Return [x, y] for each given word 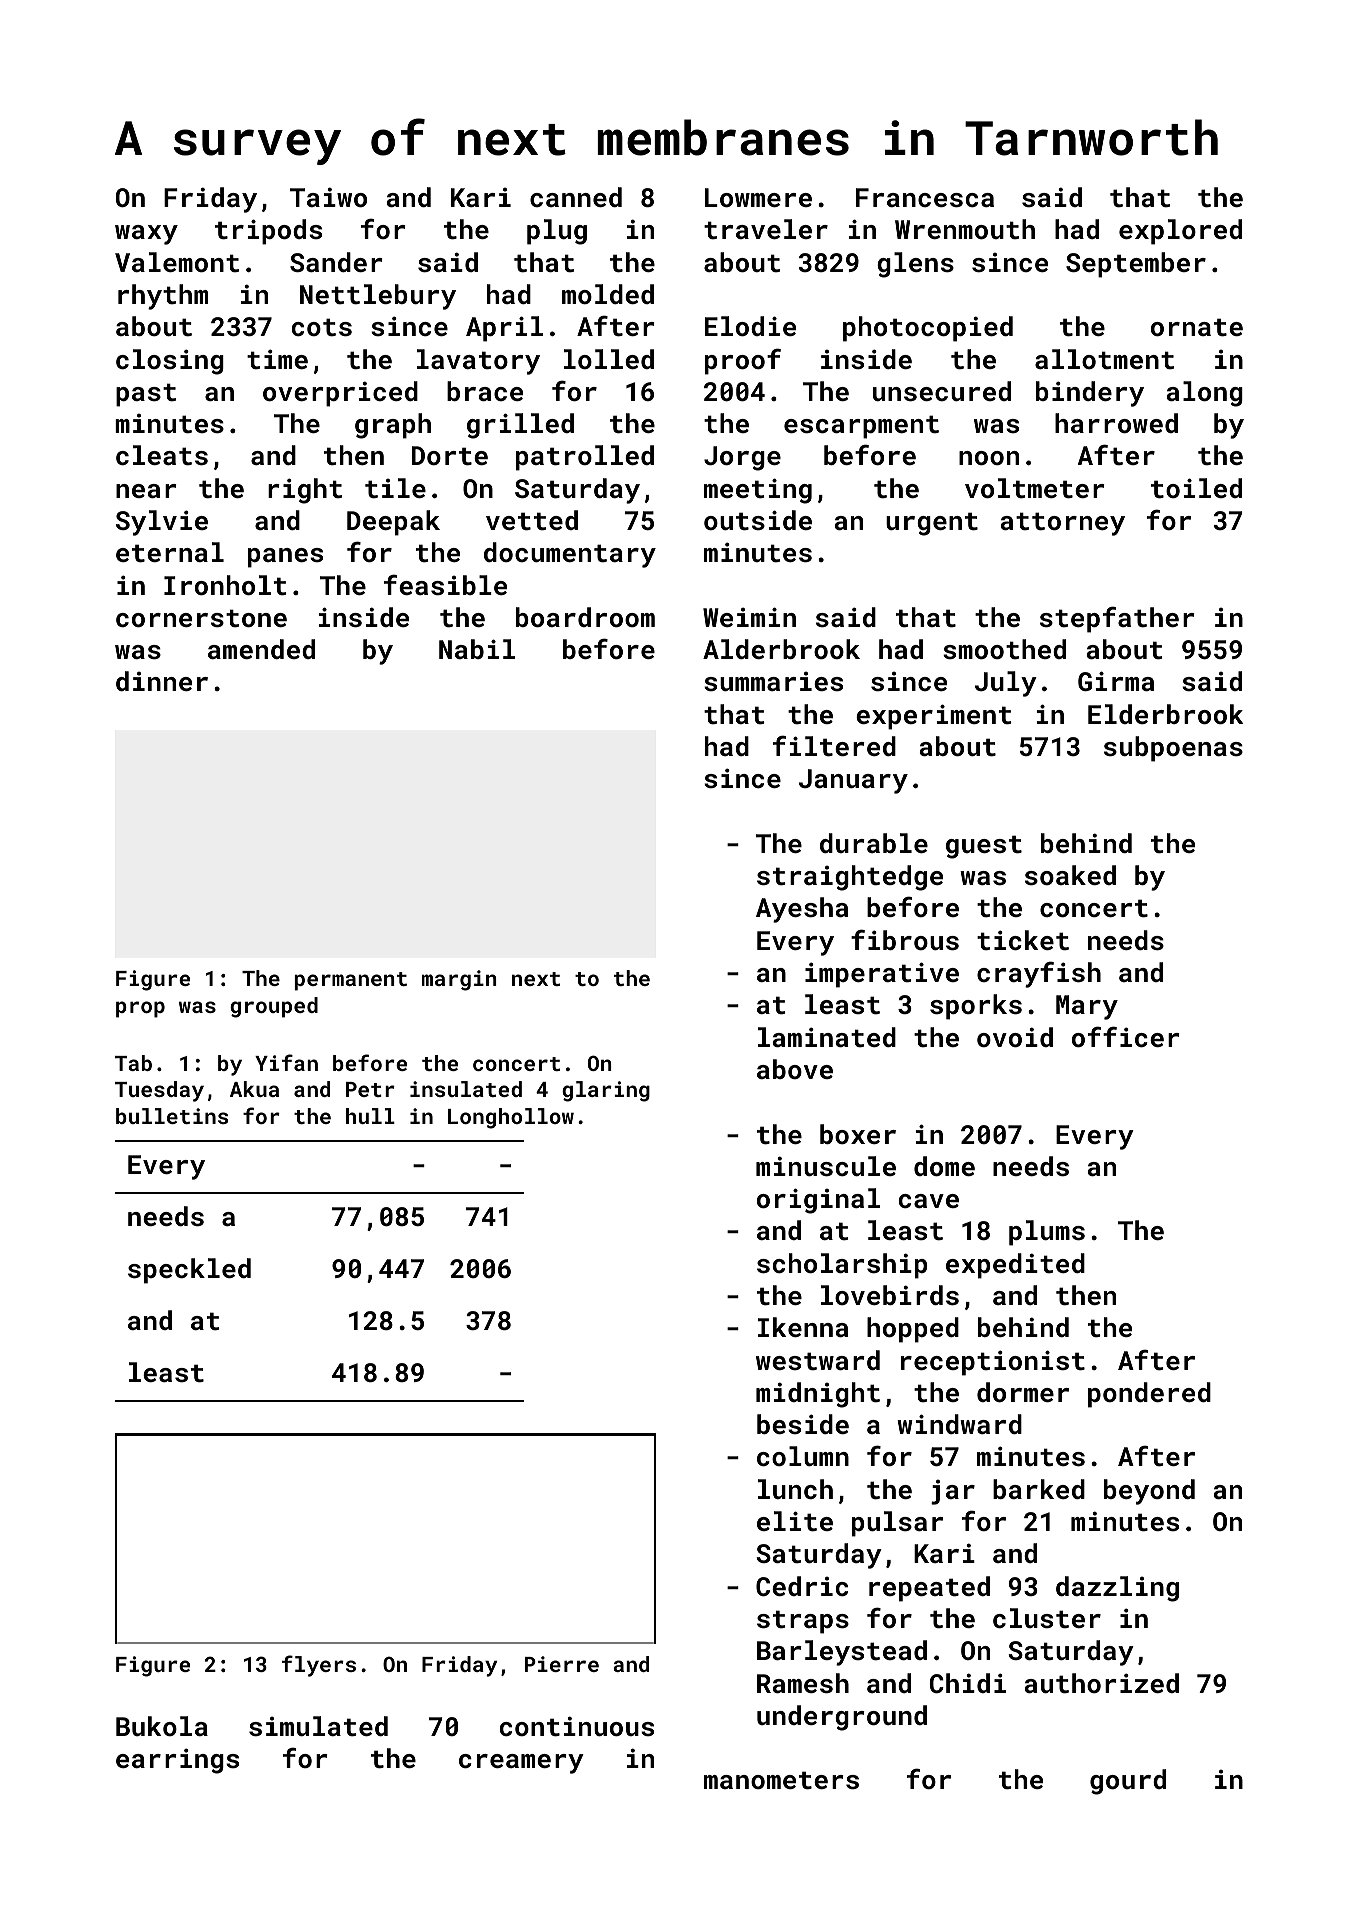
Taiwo [328, 197]
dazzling [1117, 1589]
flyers [319, 1666]
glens [915, 265]
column [803, 1456]
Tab [133, 1063]
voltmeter [1035, 488]
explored [1180, 232]
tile [395, 488]
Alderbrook [781, 649]
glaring [606, 1091]
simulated [318, 1726]
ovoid [1015, 1037]
